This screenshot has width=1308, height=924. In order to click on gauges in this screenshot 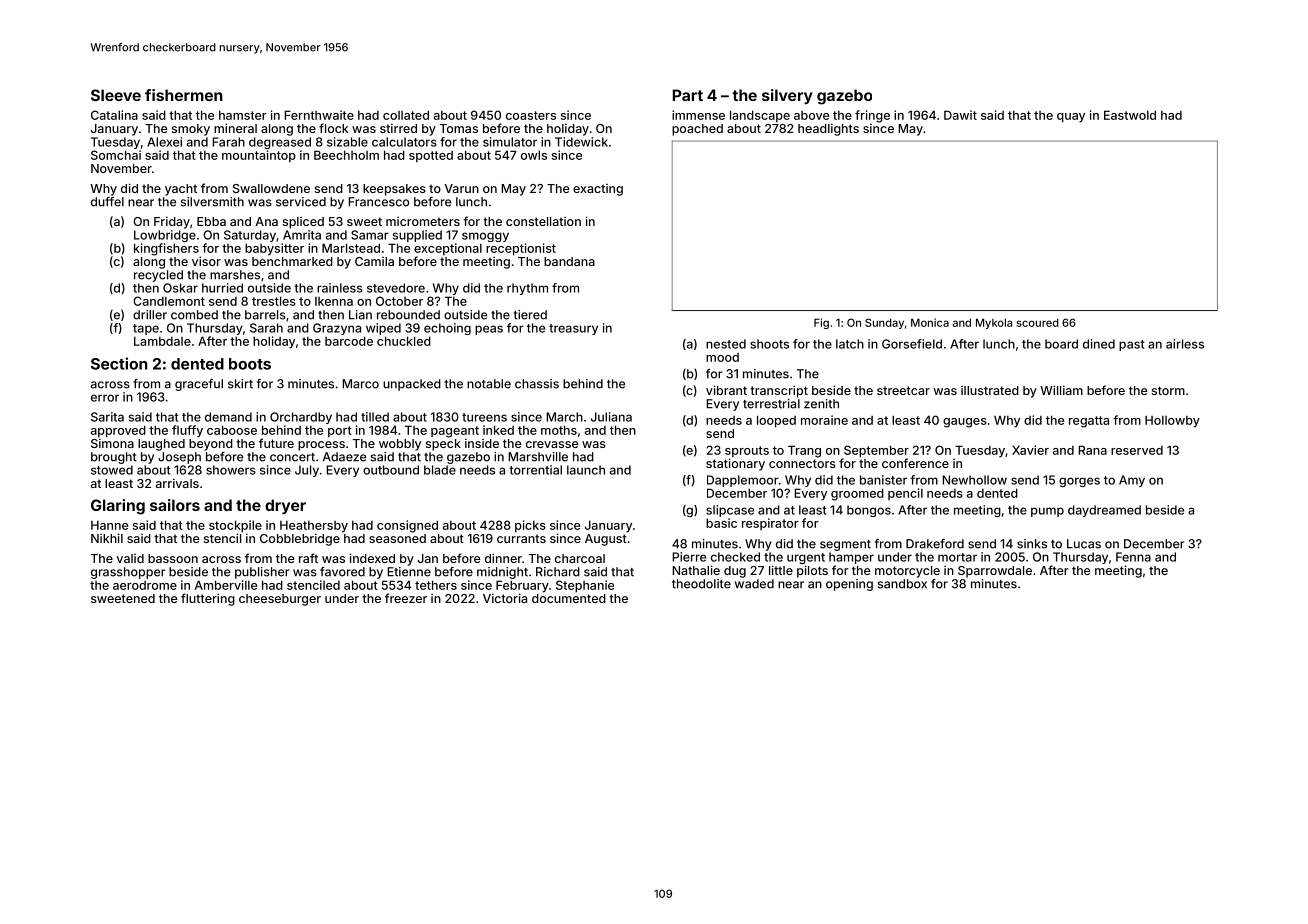, I will do `click(965, 423)`.
